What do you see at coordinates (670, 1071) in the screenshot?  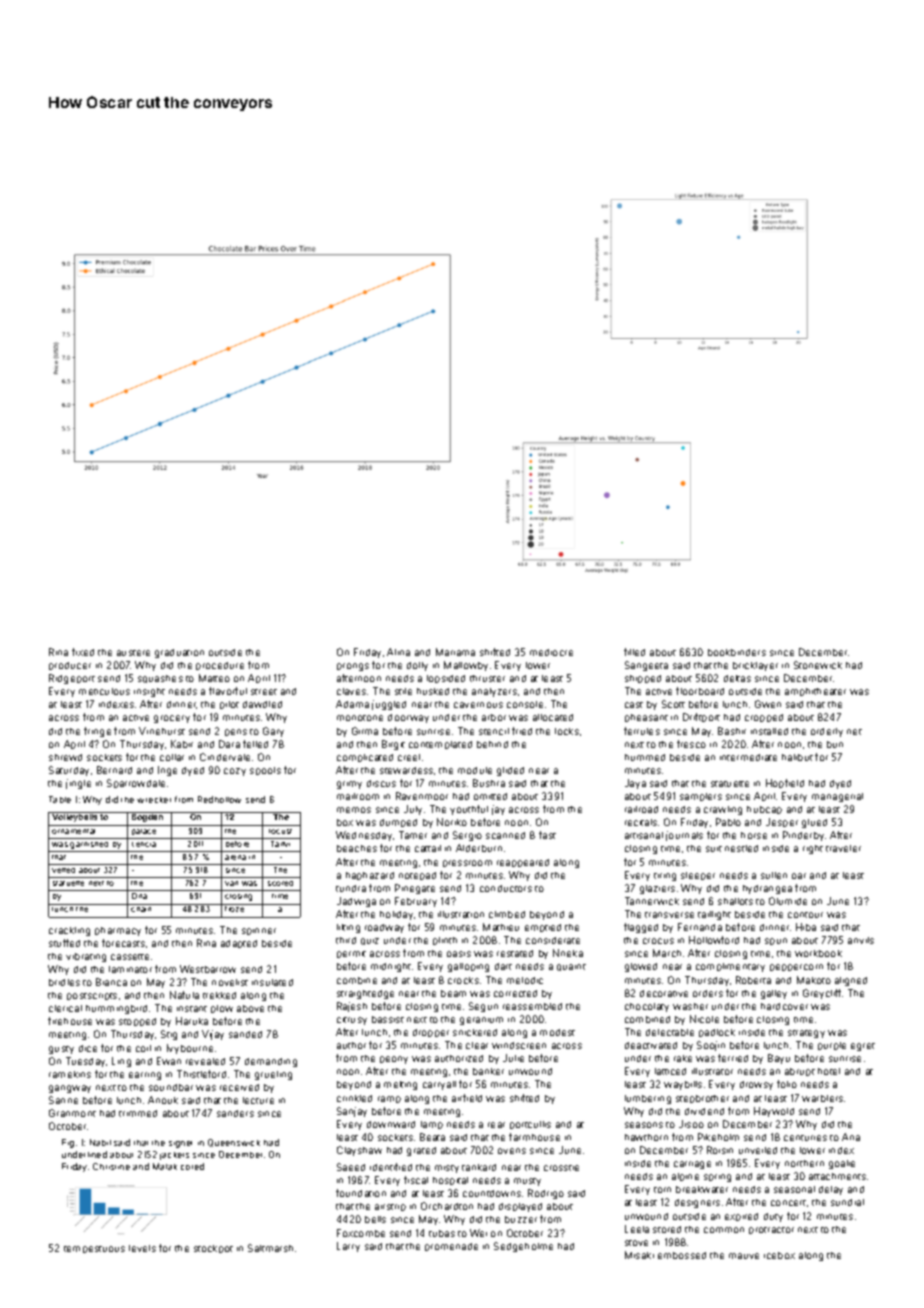 I see `latticed` at bounding box center [670, 1071].
